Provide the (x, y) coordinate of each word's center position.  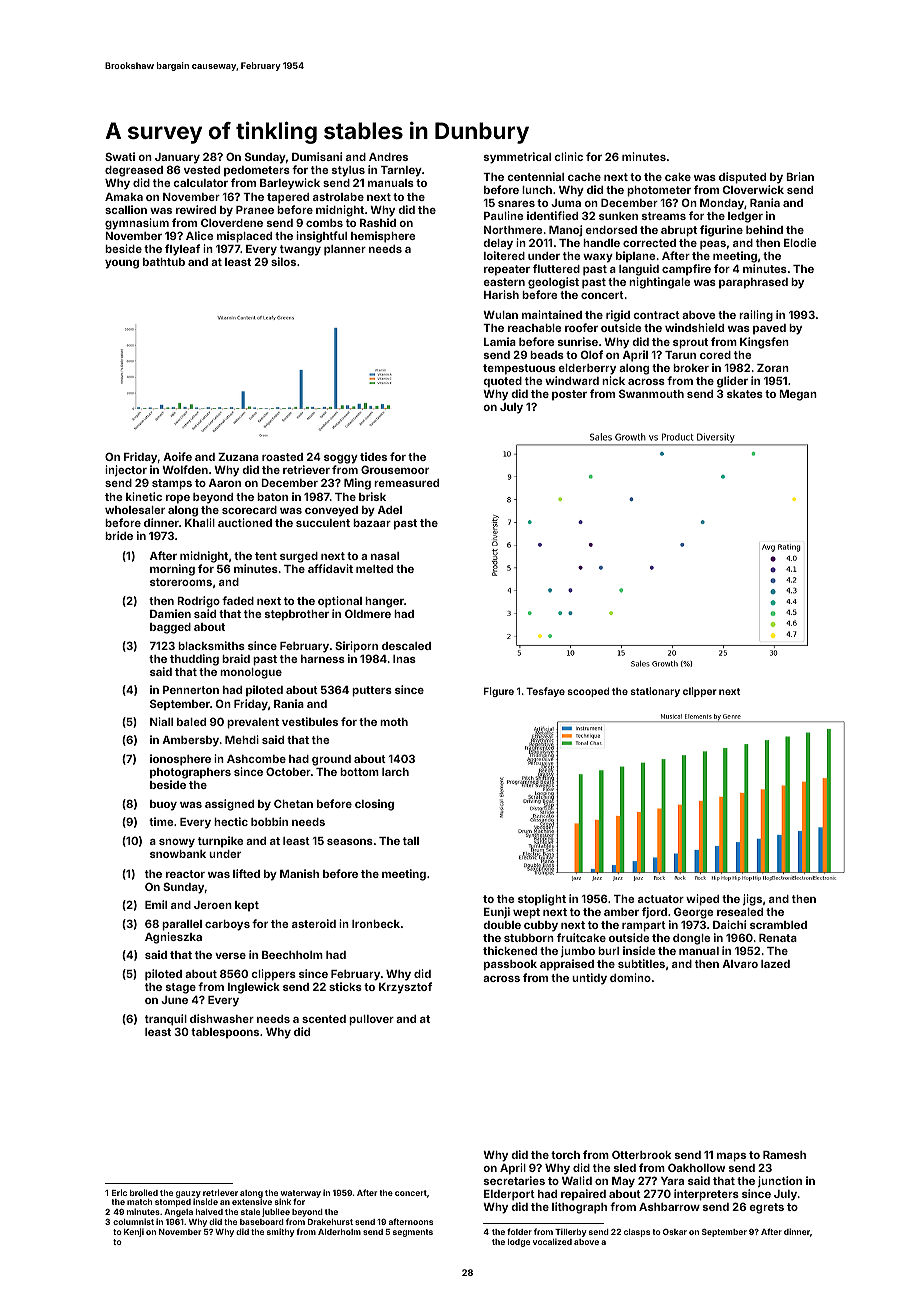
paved (769, 329)
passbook (510, 965)
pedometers (257, 171)
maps (731, 1157)
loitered (504, 255)
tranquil (166, 1020)
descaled (406, 646)
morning (172, 570)
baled (191, 722)
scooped (588, 692)
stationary (655, 692)
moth (394, 722)
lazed (775, 964)
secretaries (514, 1180)
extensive (252, 1202)
